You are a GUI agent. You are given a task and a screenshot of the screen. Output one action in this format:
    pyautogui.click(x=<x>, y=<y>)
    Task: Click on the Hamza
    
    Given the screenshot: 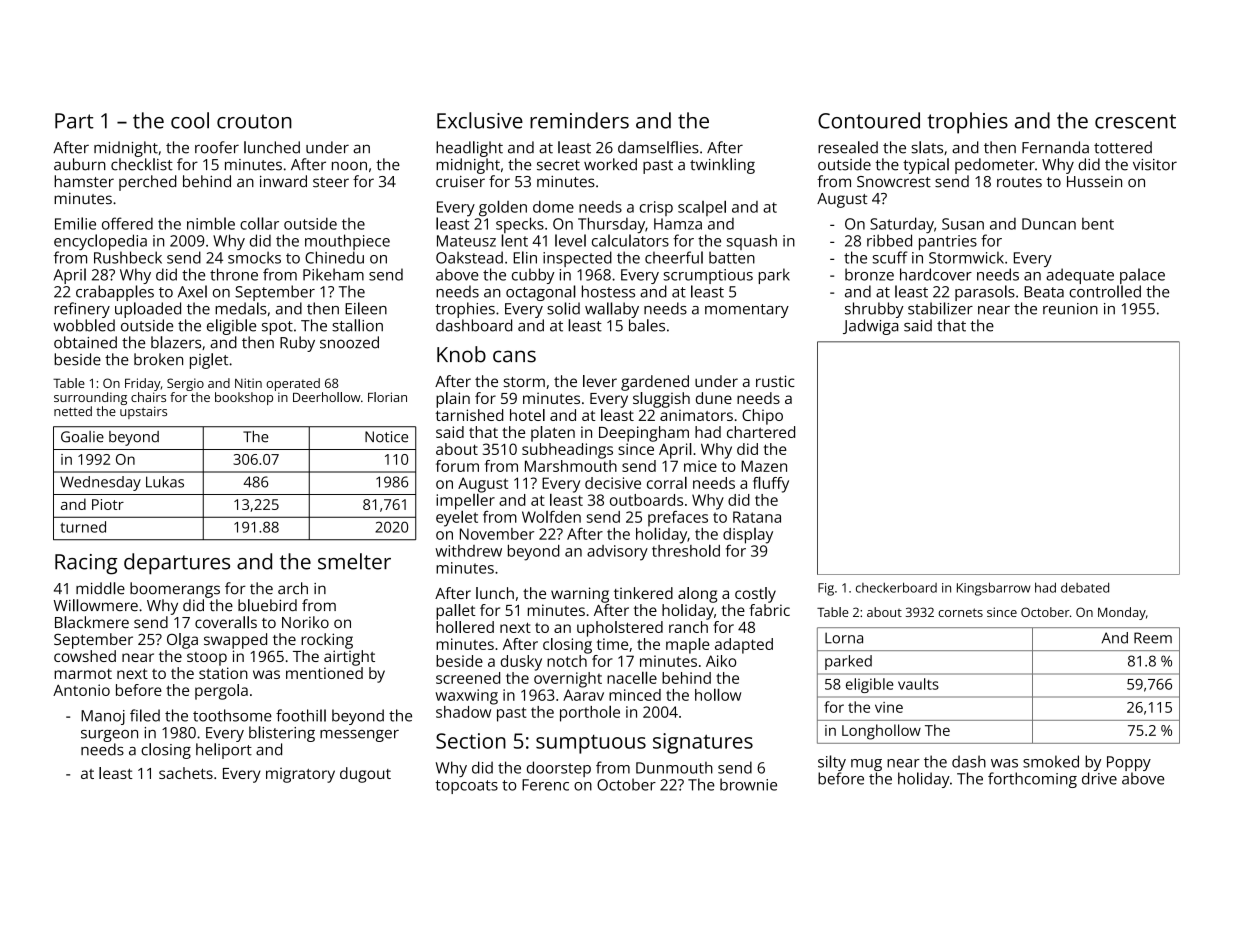 What is the action you would take?
    pyautogui.click(x=678, y=224)
